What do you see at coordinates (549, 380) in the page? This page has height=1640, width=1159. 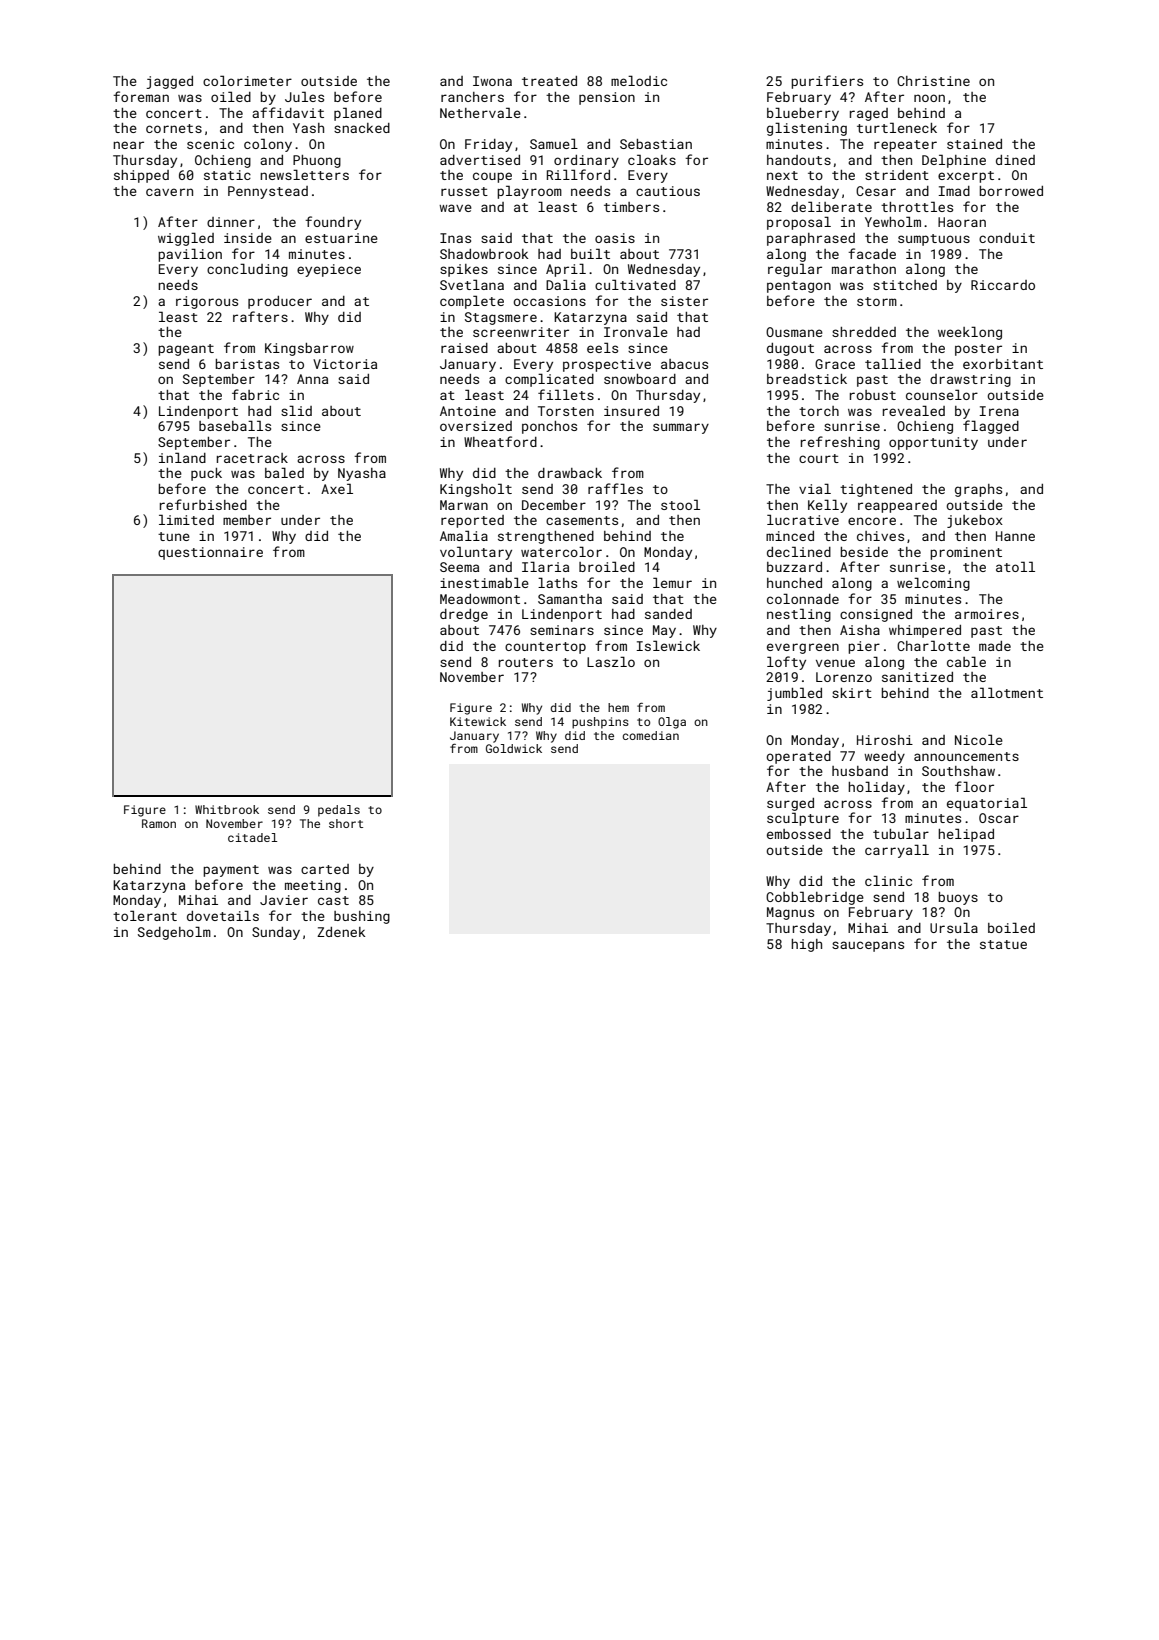 I see `complicated` at bounding box center [549, 380].
